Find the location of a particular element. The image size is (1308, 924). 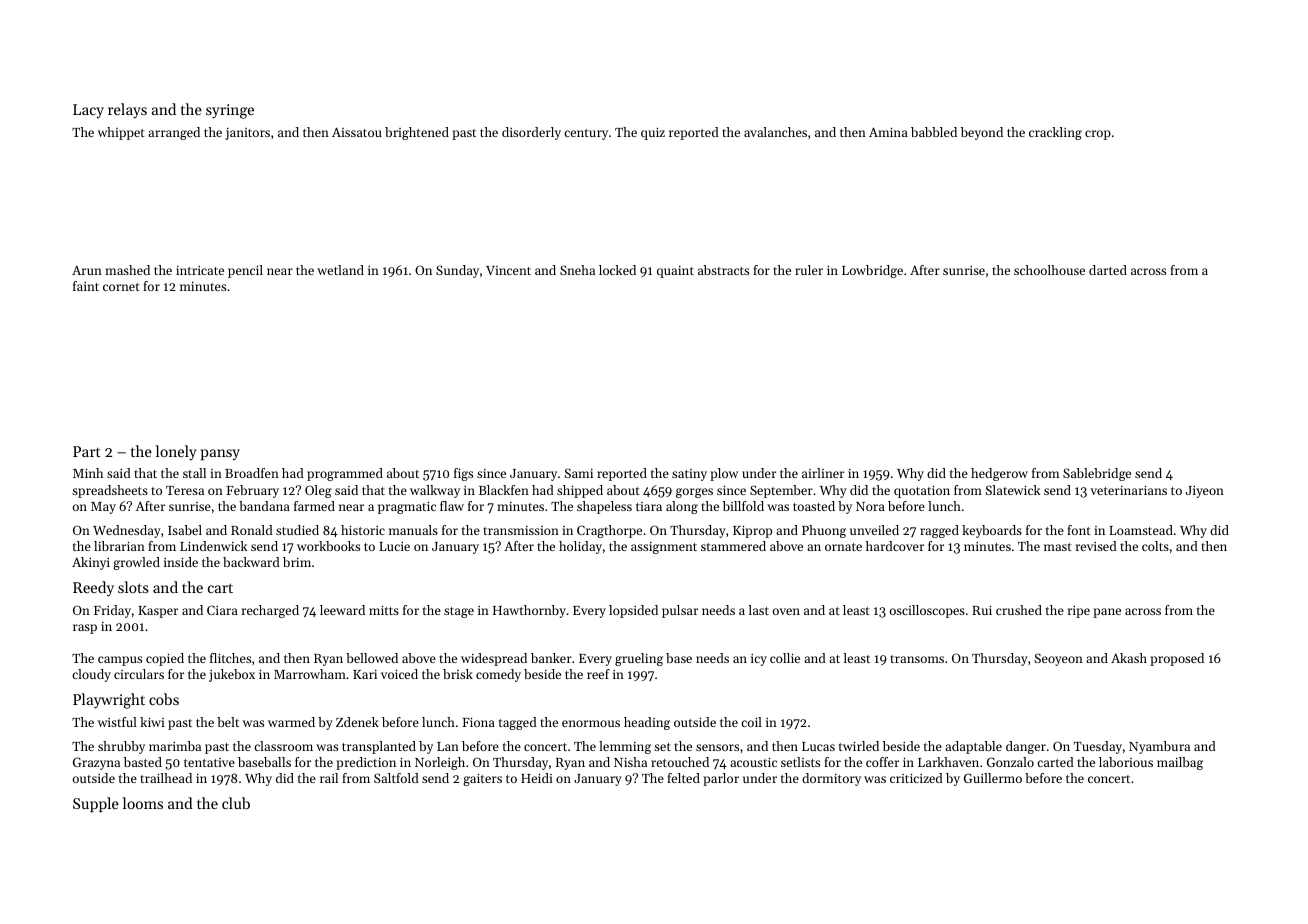

dormitory is located at coordinates (831, 779).
